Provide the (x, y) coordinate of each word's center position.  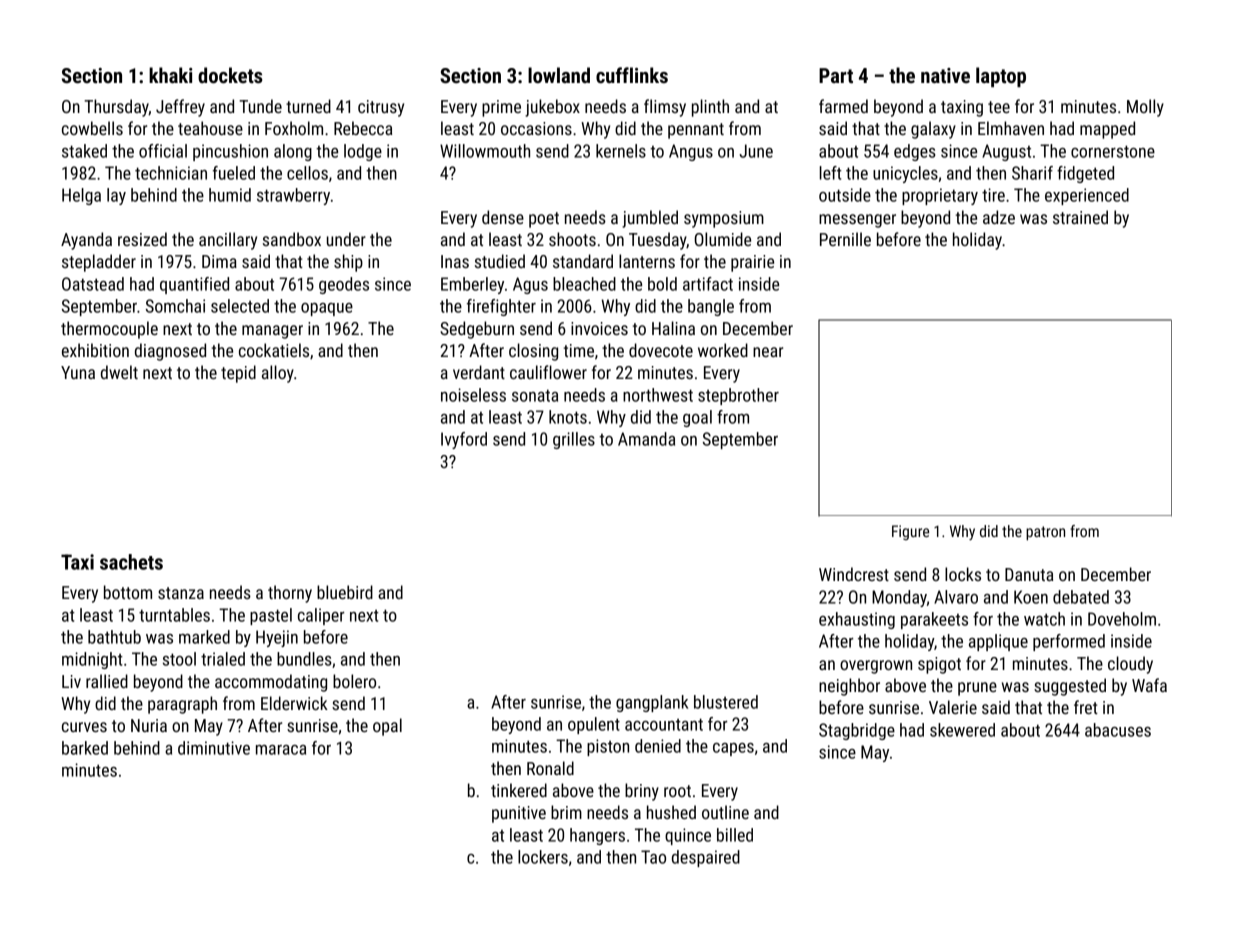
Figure (910, 532)
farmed (843, 106)
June (756, 151)
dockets (230, 75)
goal (697, 418)
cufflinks (632, 75)
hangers (597, 836)
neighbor (849, 687)
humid (230, 195)
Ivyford (464, 440)
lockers (543, 857)
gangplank (652, 703)
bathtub (114, 637)
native (945, 75)
